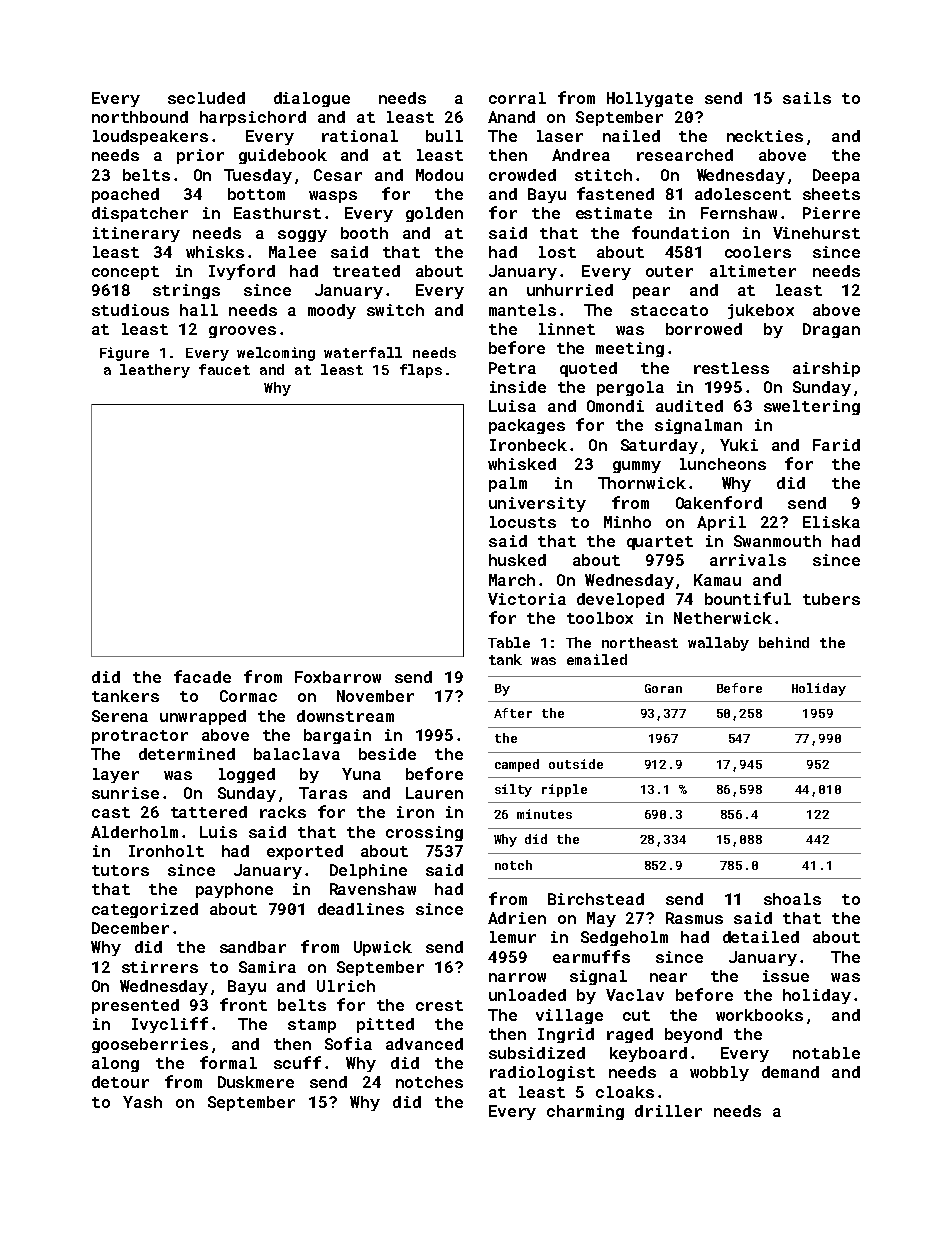  Describe the element at coordinates (816, 233) in the screenshot. I see `Vinehurst` at that location.
